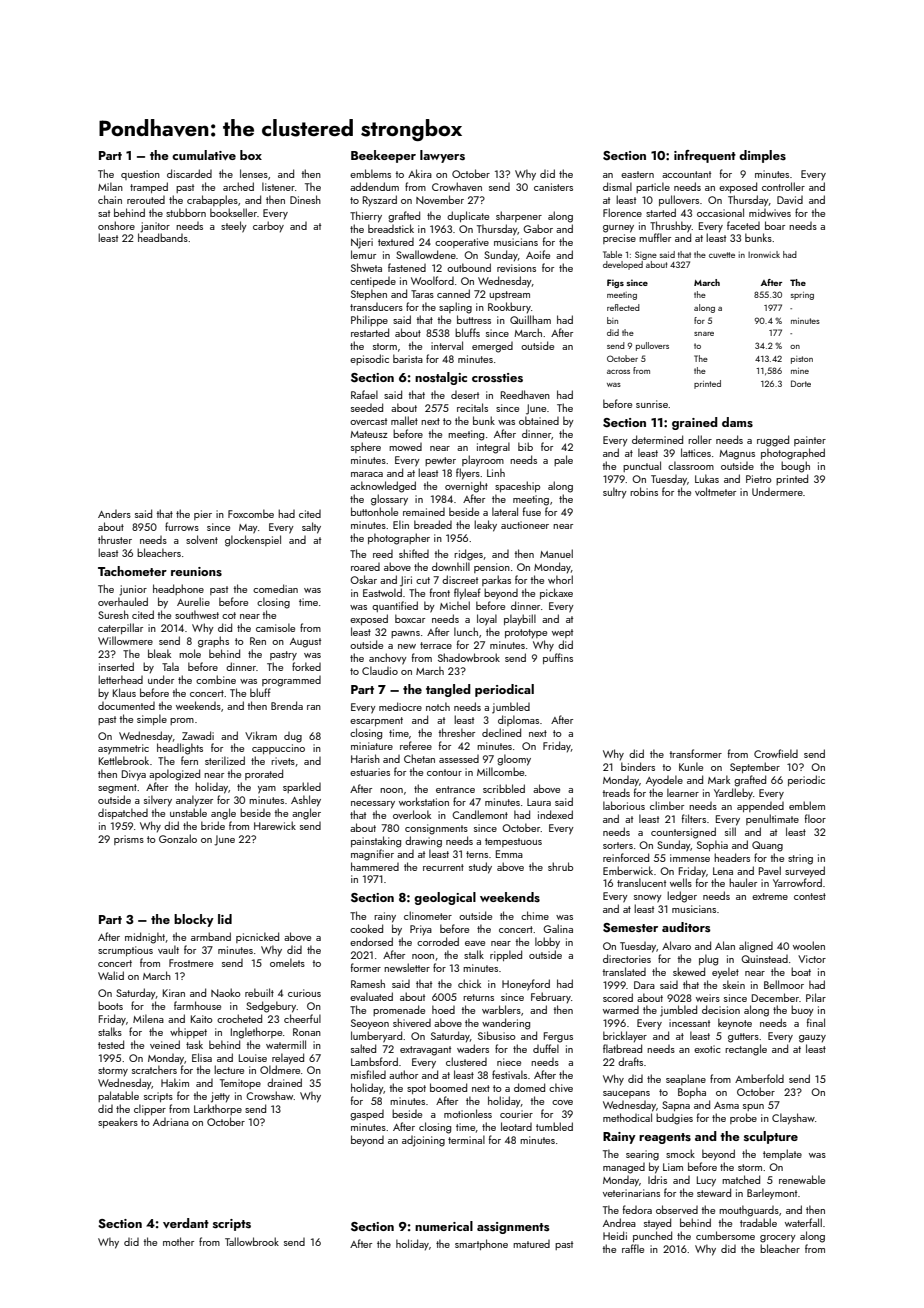 The height and width of the image is (1308, 924). I want to click on maraca, so click(367, 474).
